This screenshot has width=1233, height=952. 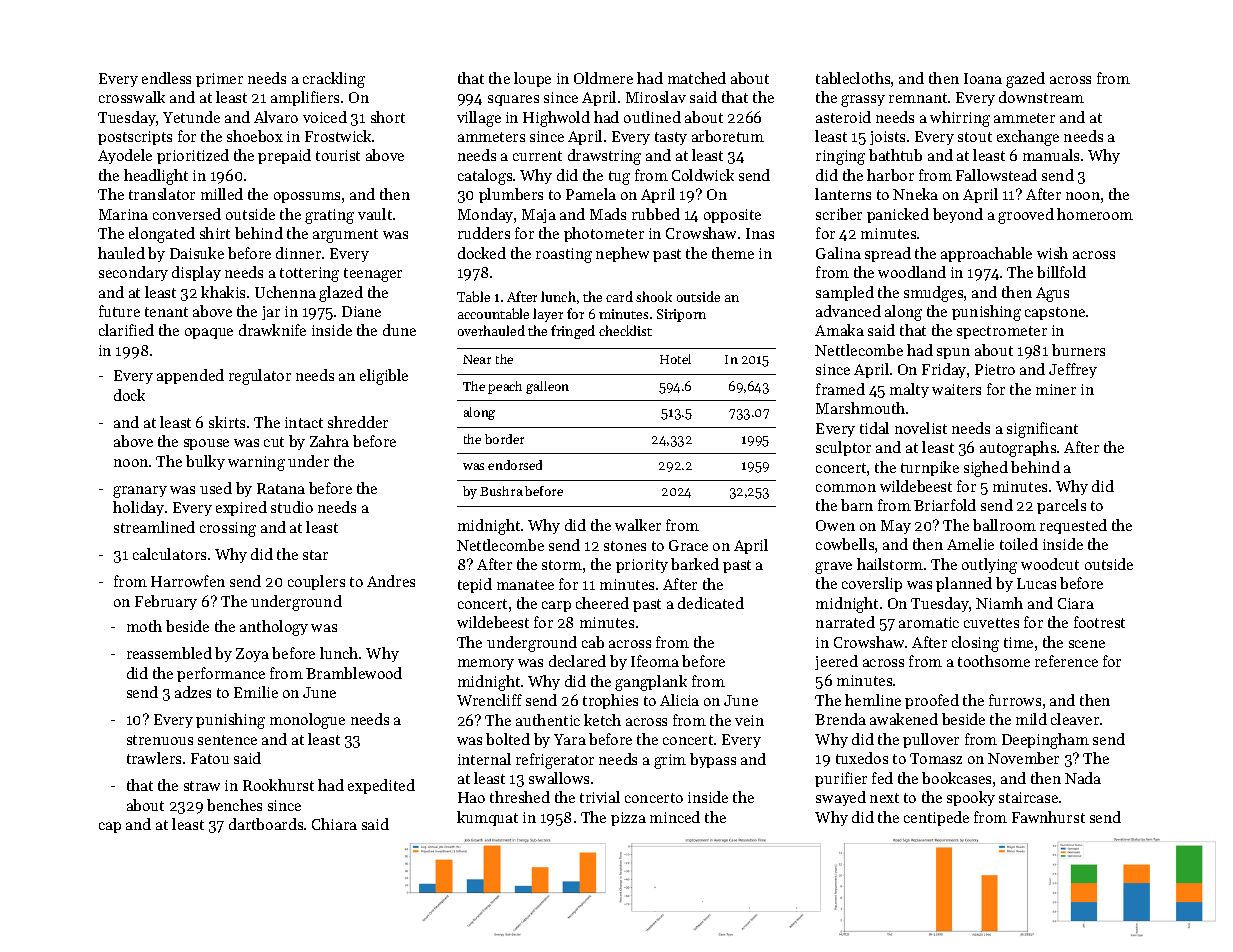 I want to click on gazed, so click(x=1025, y=80).
